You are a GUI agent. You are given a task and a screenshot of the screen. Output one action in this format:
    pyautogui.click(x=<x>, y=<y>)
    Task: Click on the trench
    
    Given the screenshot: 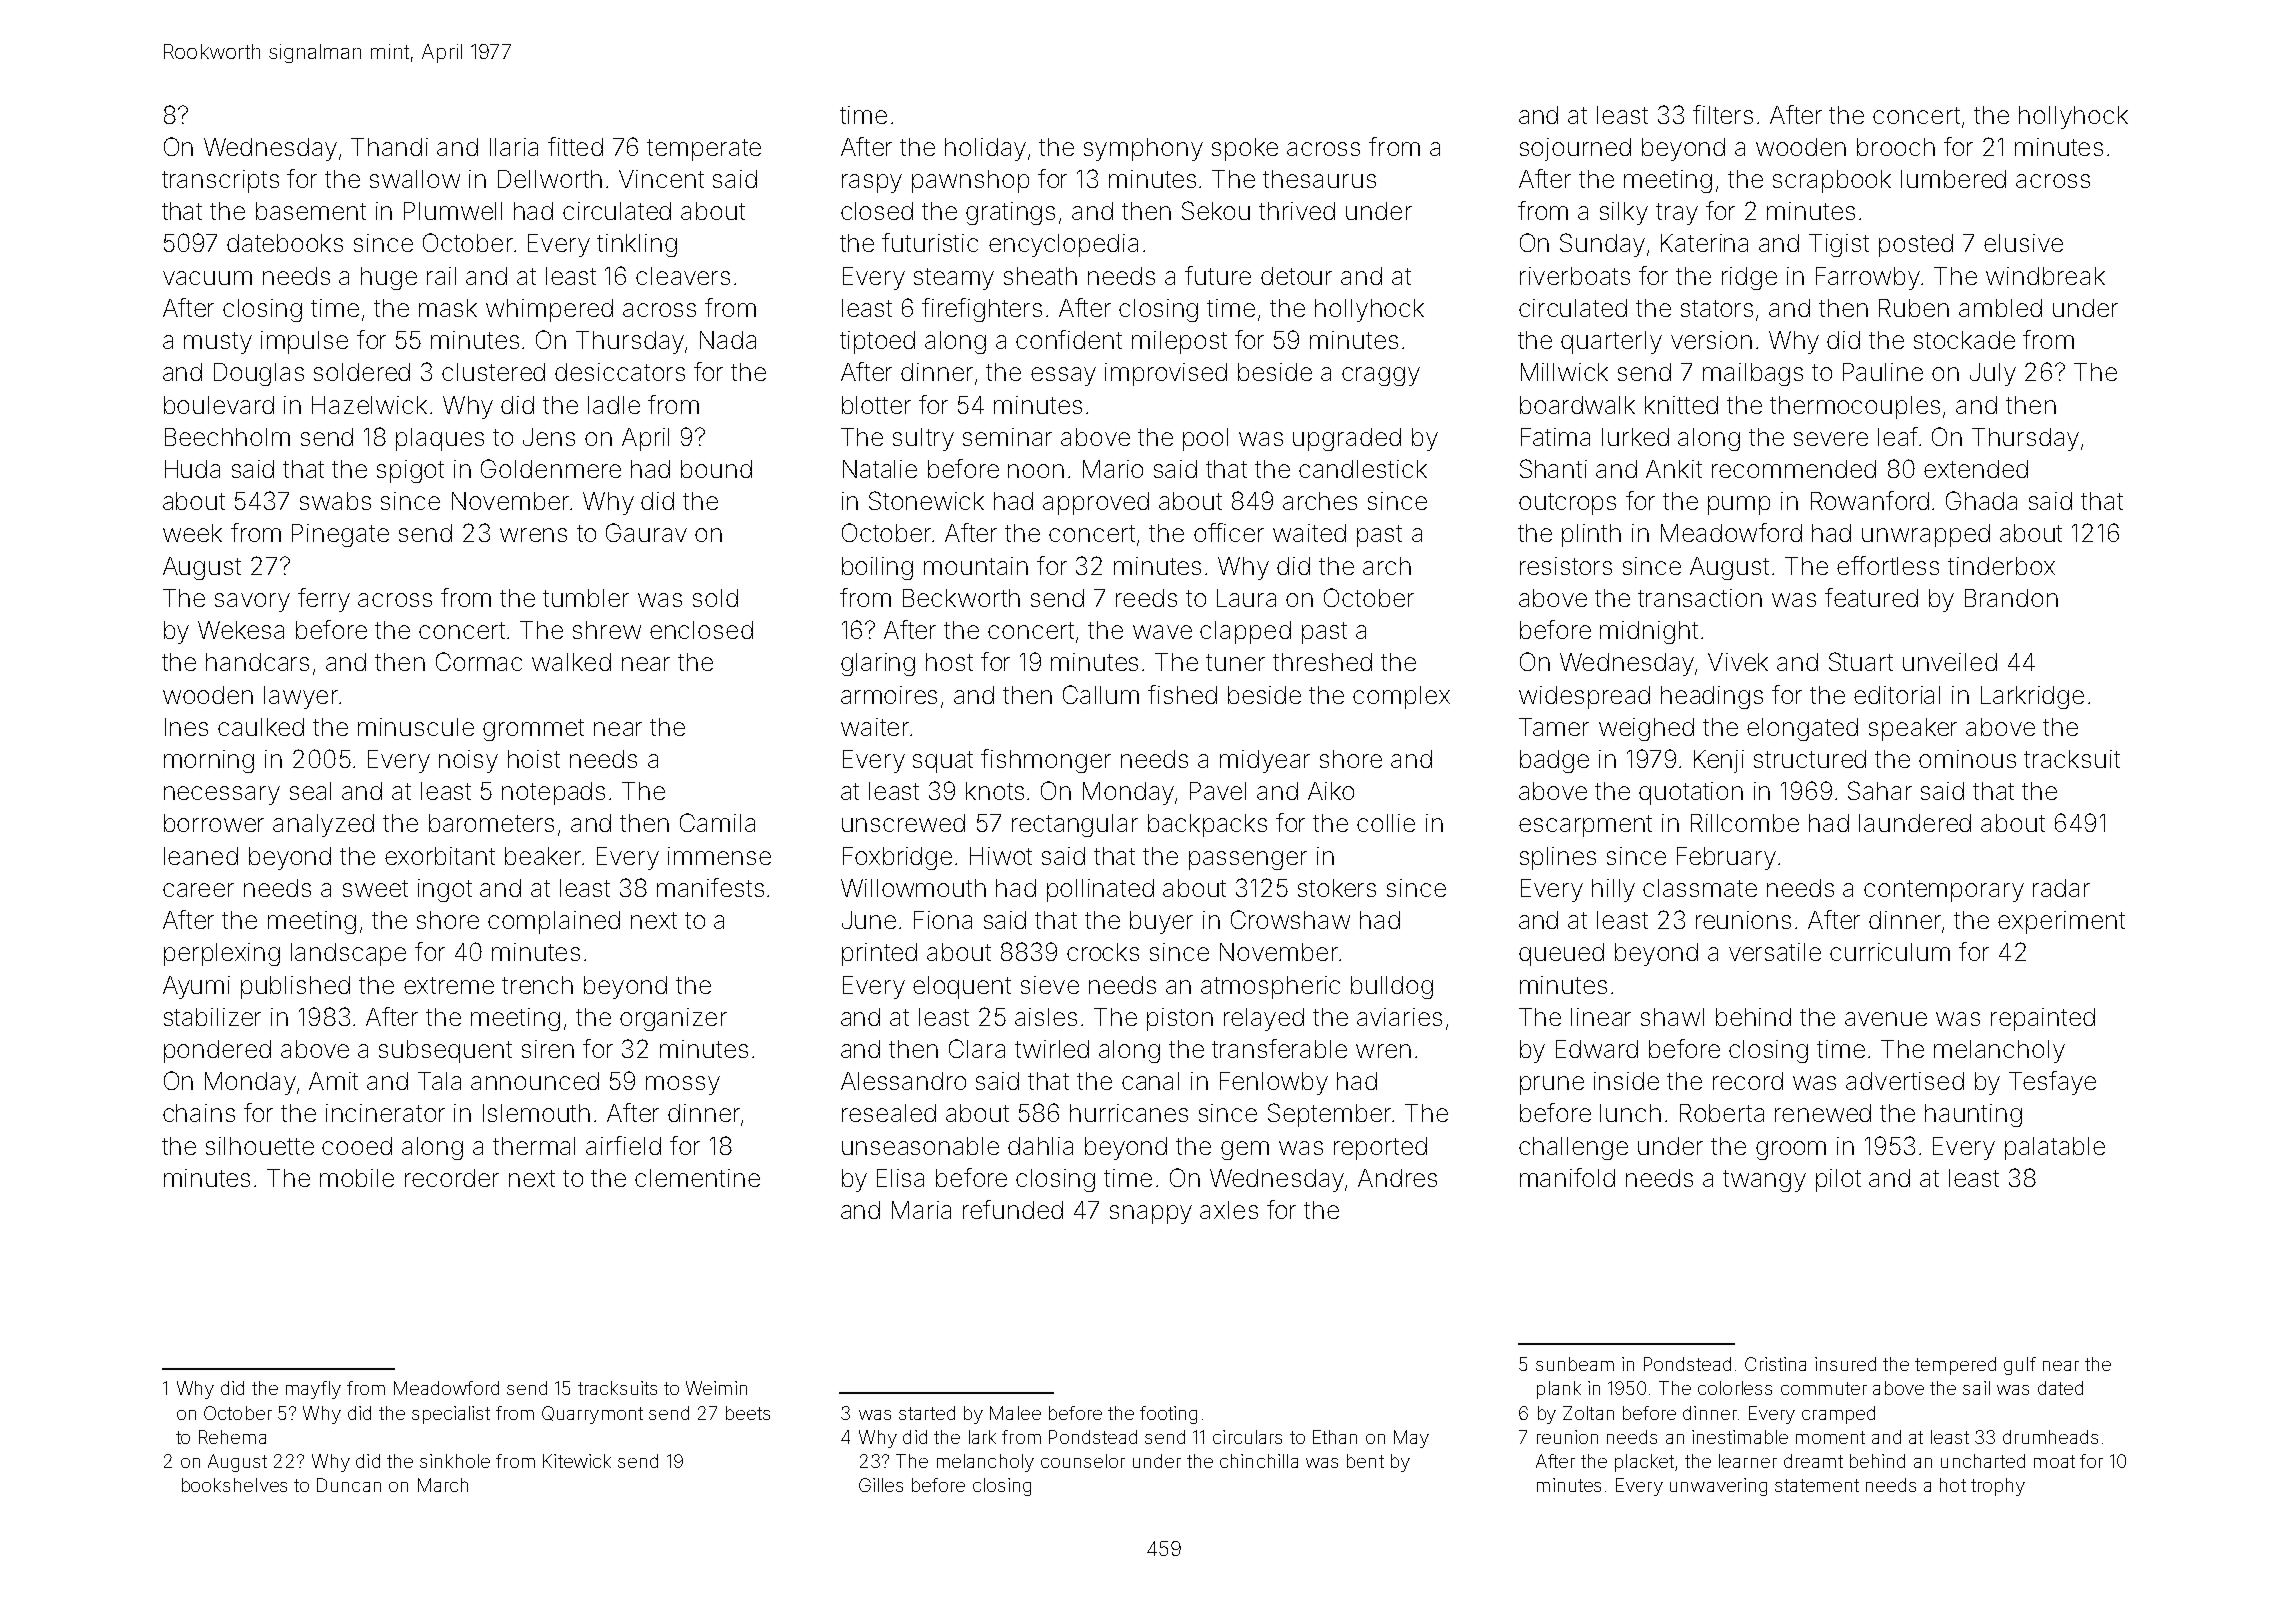 What is the action you would take?
    pyautogui.click(x=537, y=985)
